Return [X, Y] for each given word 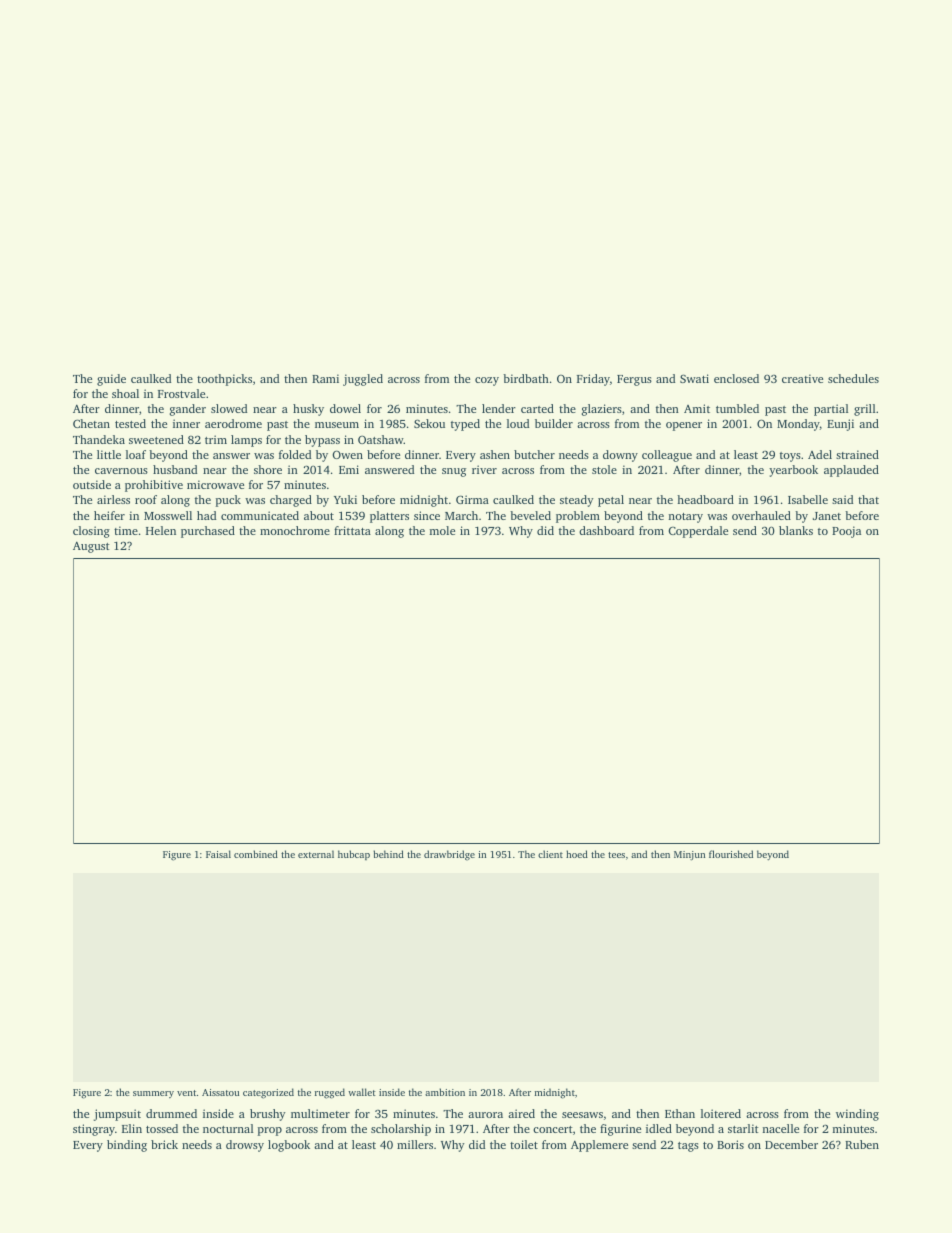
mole [442, 530]
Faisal [218, 854]
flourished [731, 854]
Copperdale [698, 532]
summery [153, 1094]
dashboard [606, 530]
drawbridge [449, 855]
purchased [208, 532]
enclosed [736, 378]
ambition [445, 1092]
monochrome [295, 530]
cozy [487, 381]
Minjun [689, 856]
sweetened [156, 439]
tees [616, 855]
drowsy [245, 1146]
